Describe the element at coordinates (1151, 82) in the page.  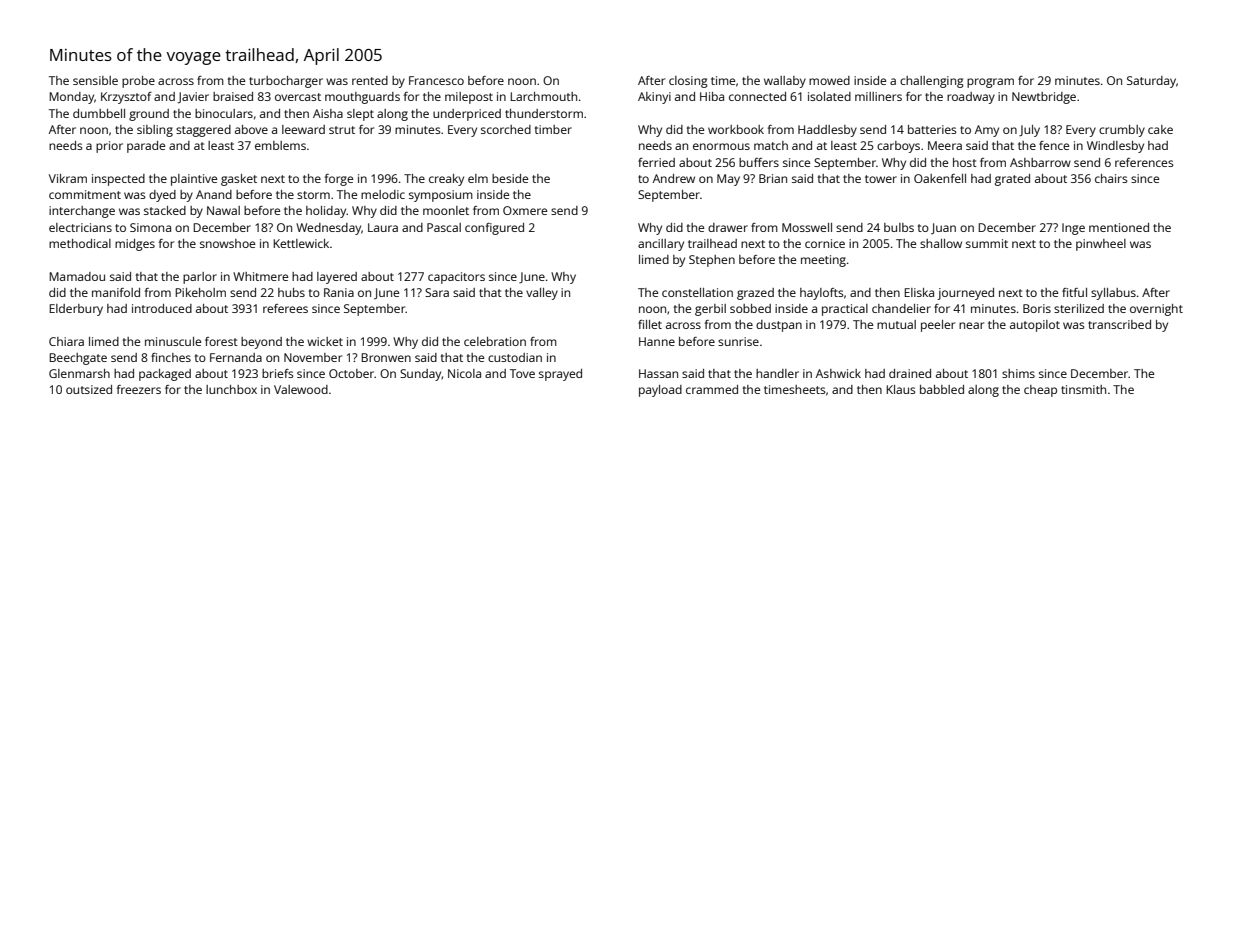
I see `Saturday` at that location.
